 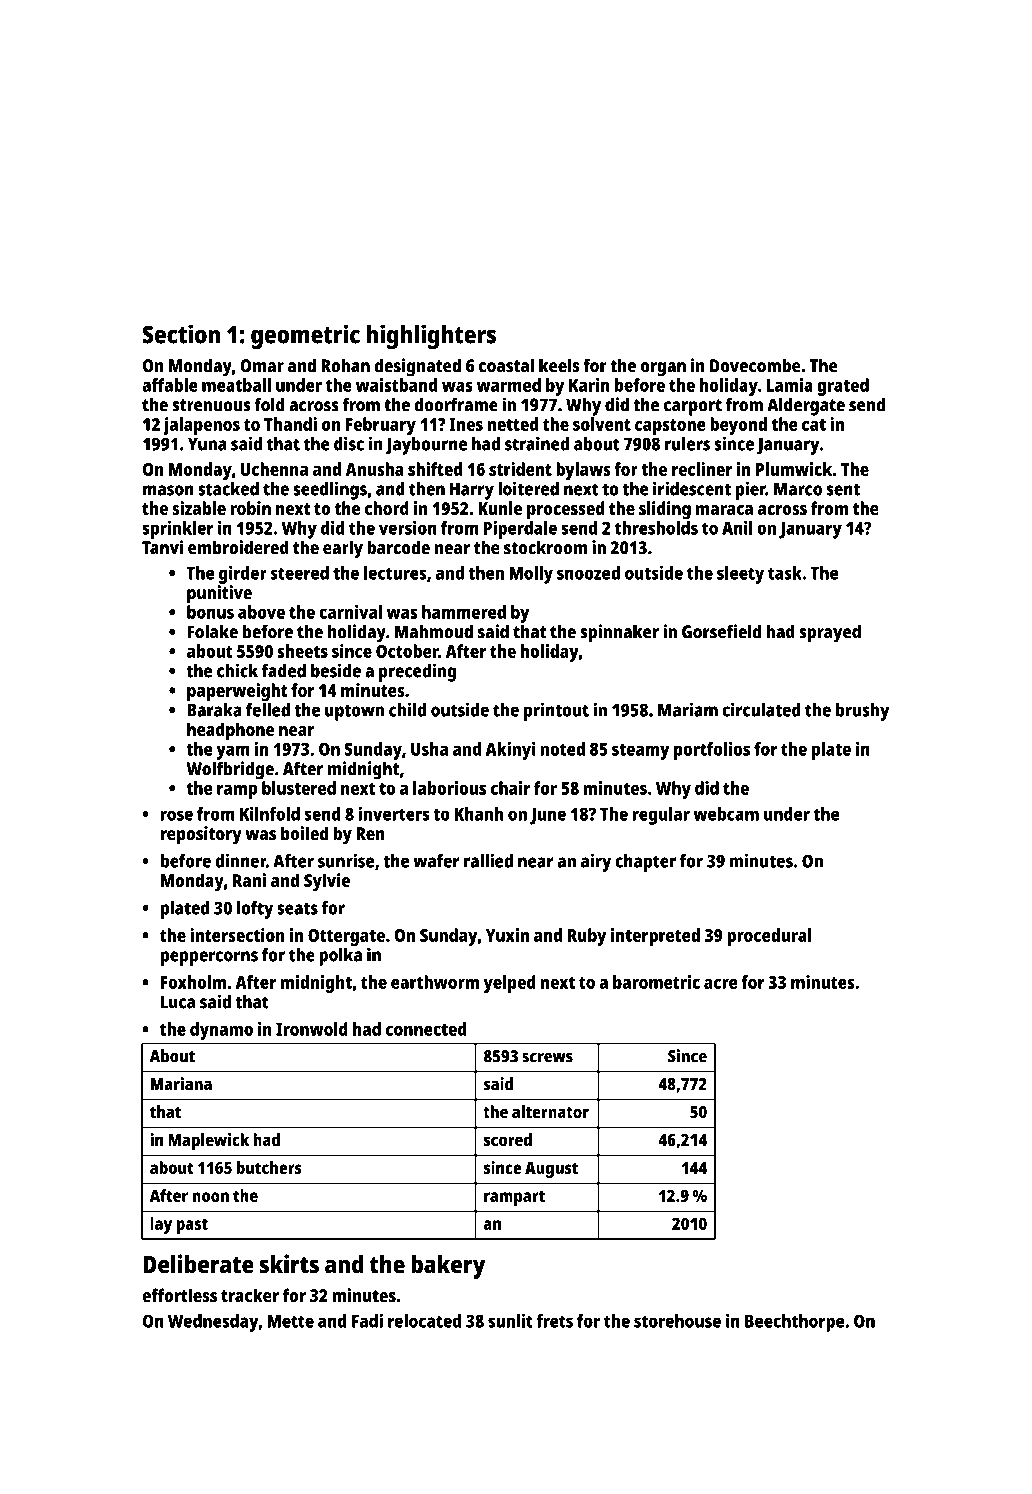 I want to click on Yuxin, so click(x=507, y=935).
